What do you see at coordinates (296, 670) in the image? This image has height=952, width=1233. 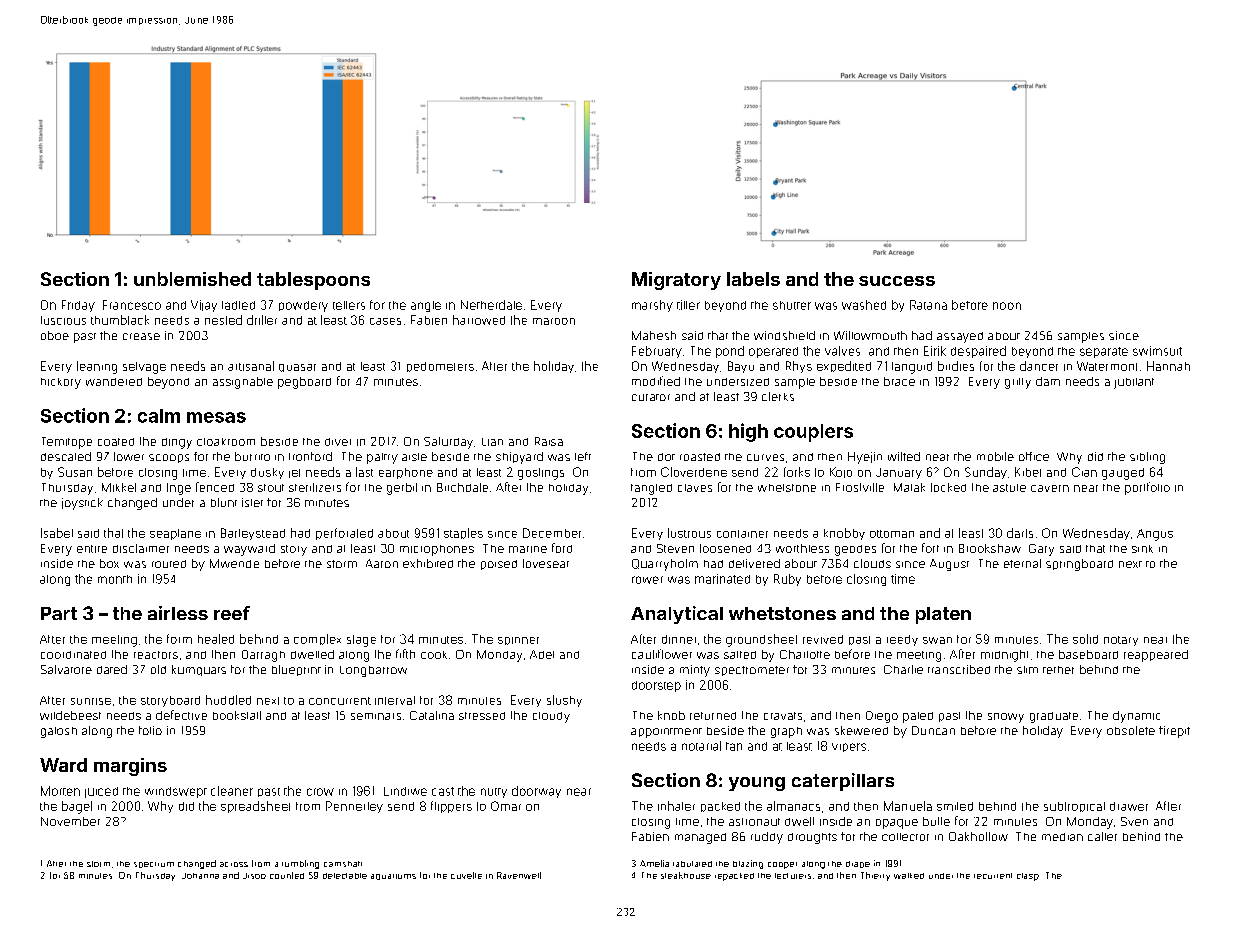 I see `blueprint` at bounding box center [296, 670].
